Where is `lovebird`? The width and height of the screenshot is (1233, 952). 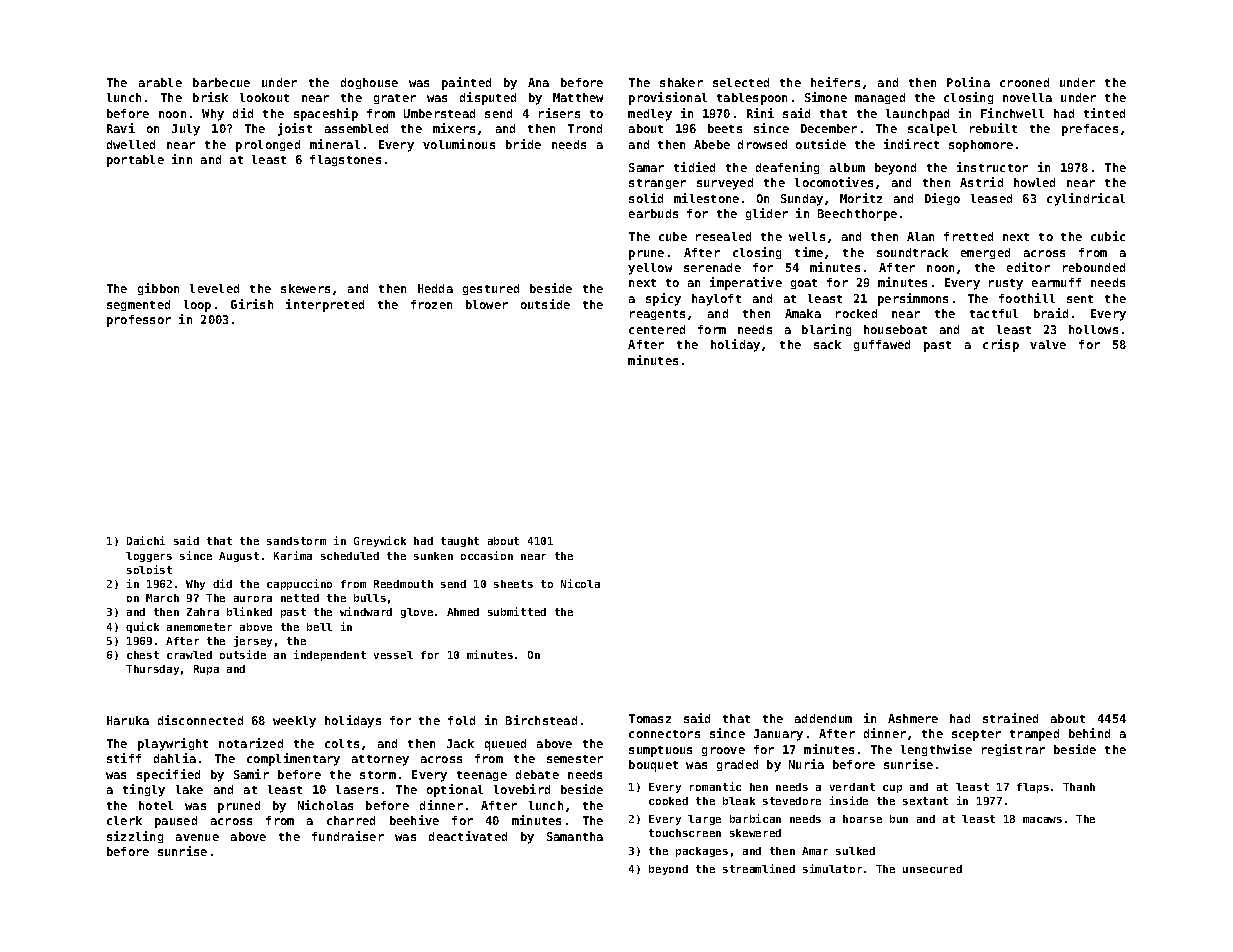 lovebird is located at coordinates (522, 789).
